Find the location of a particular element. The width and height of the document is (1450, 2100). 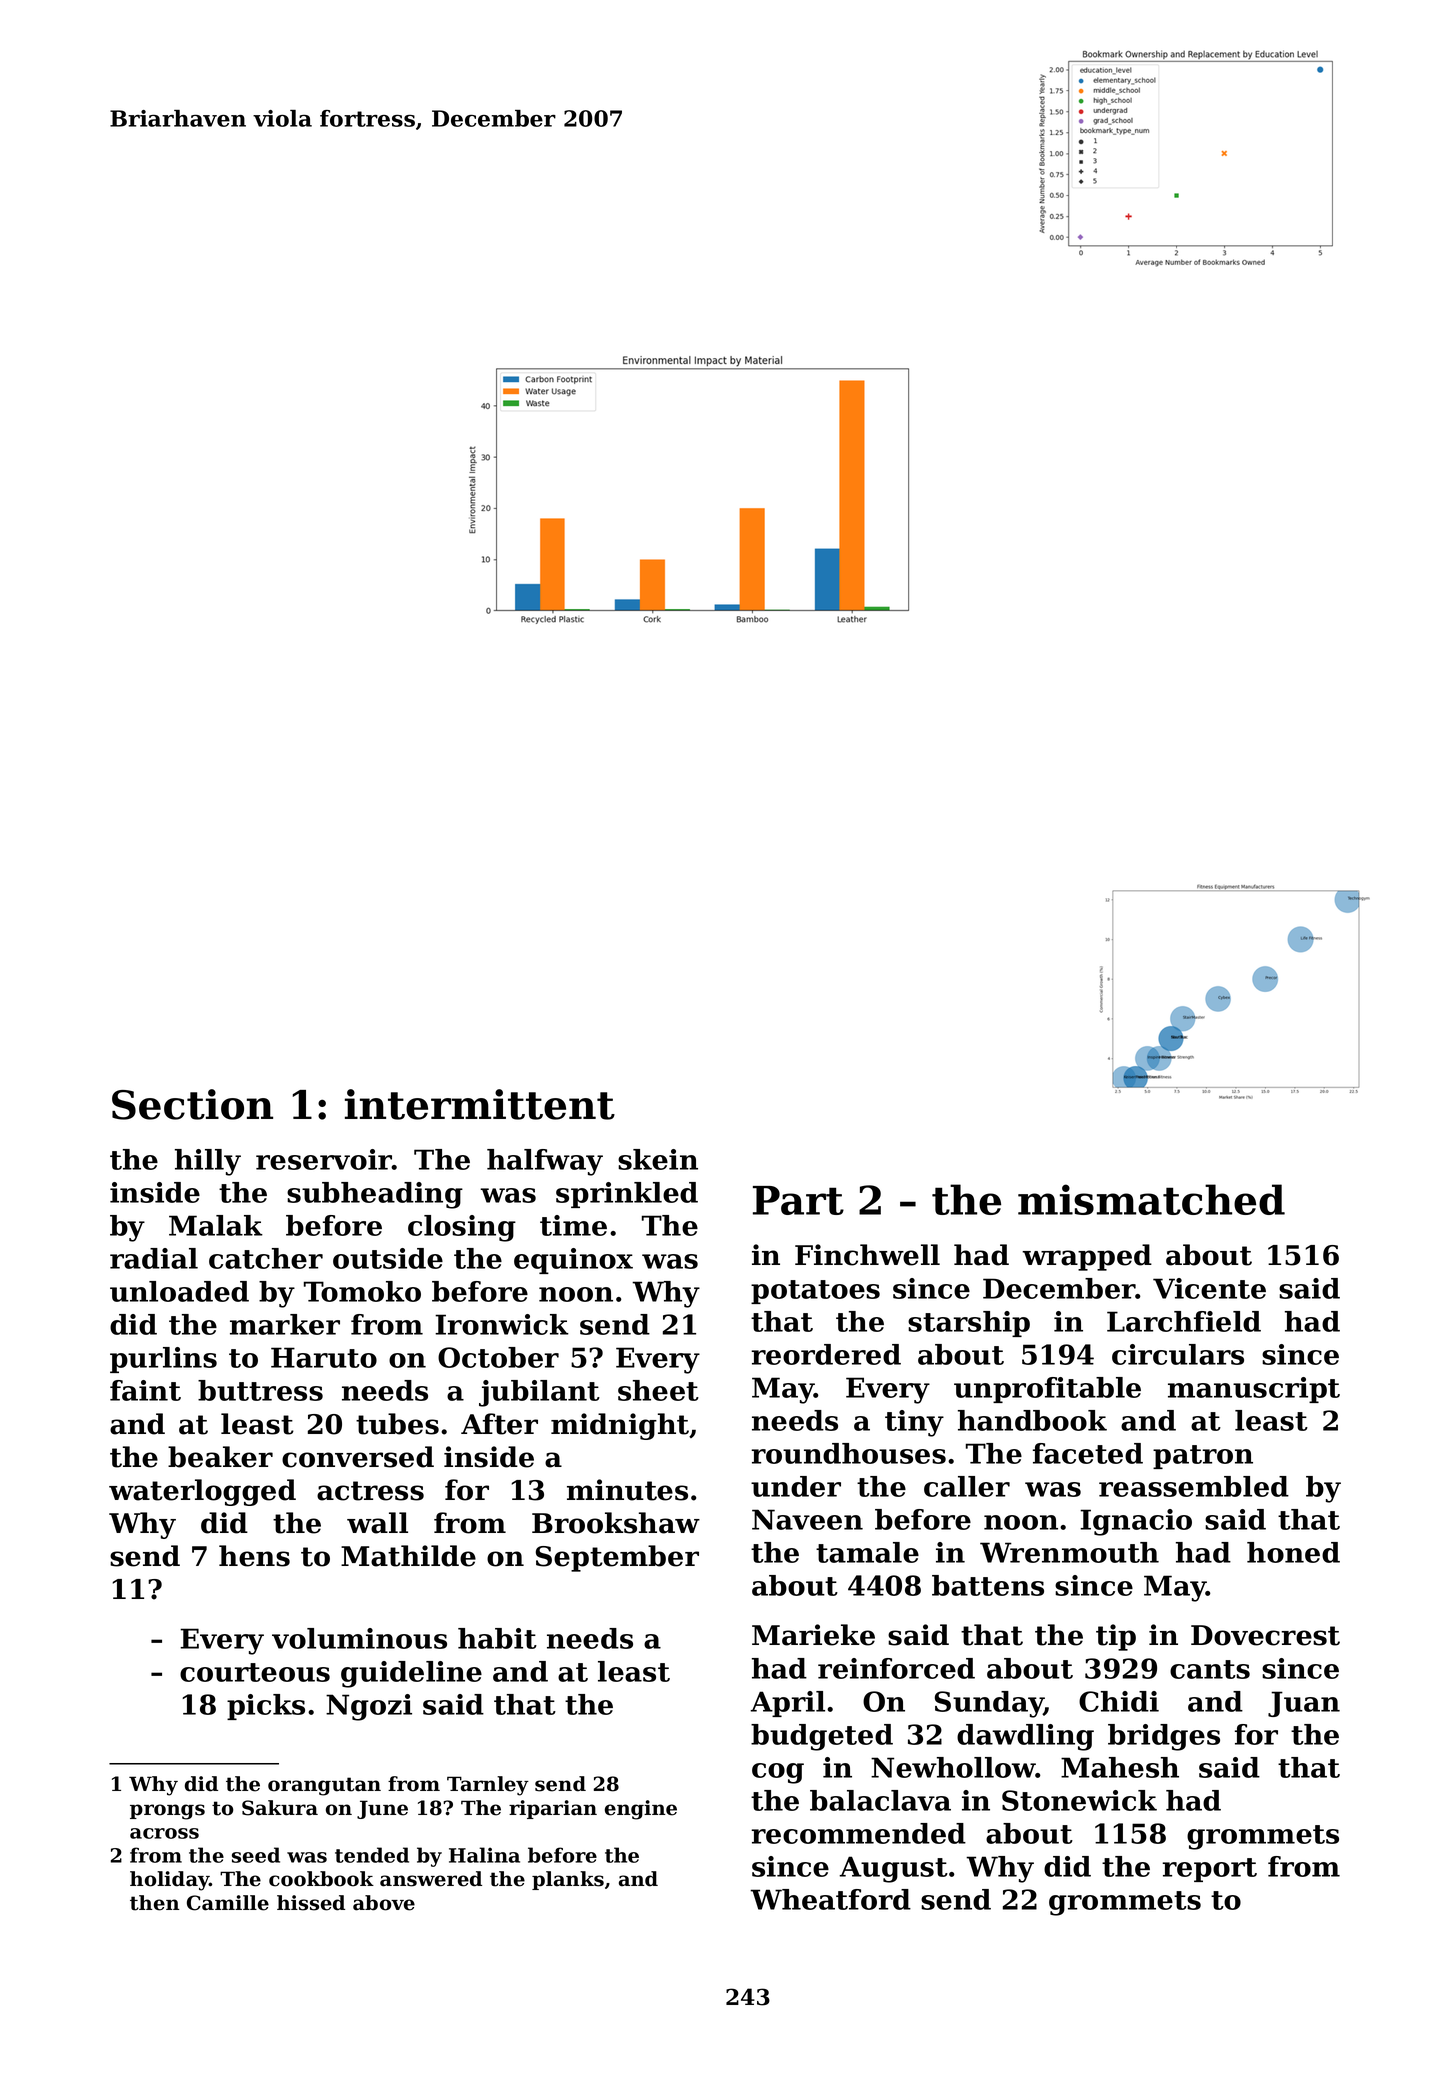

habit is located at coordinates (497, 1638).
